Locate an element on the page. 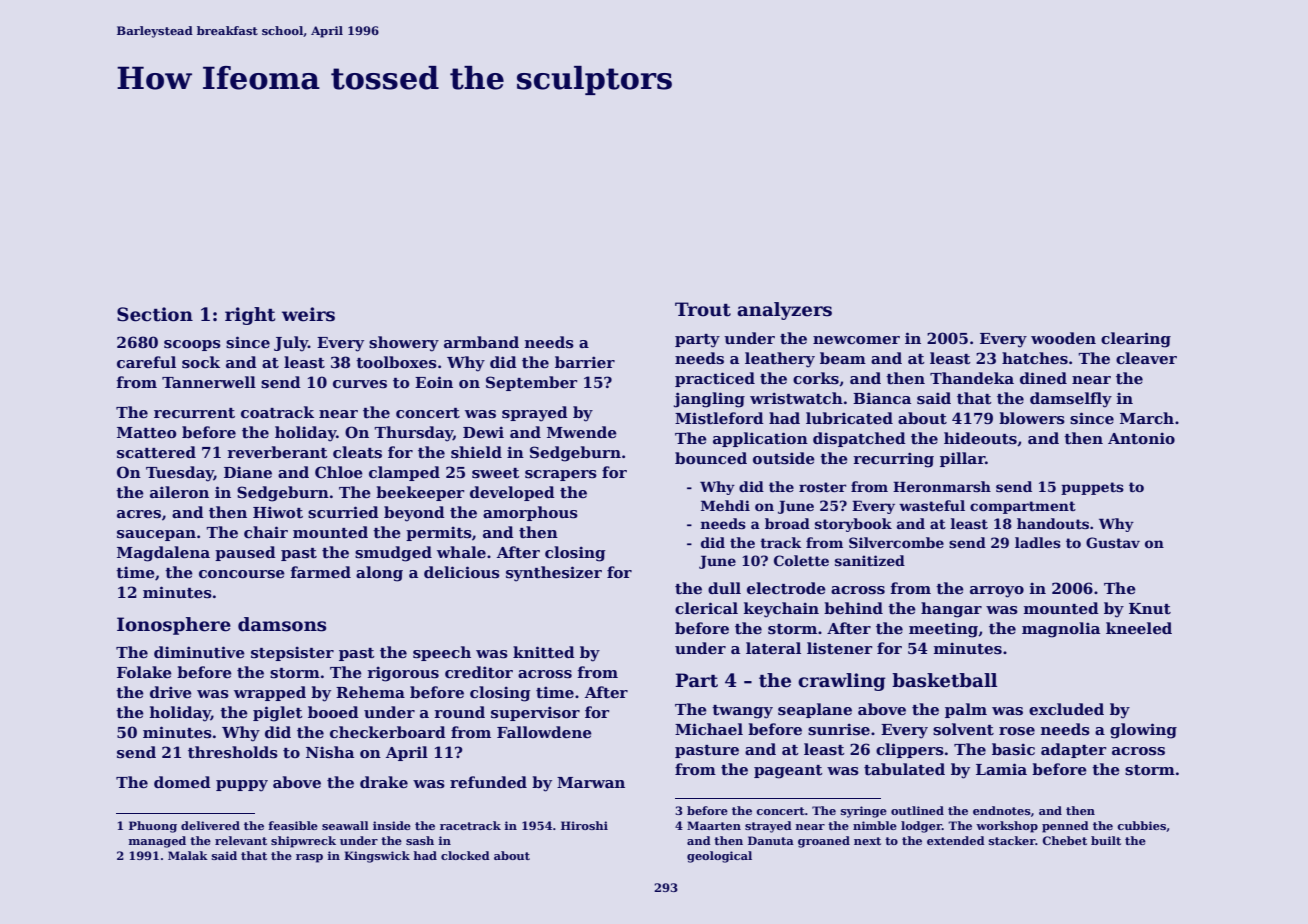 Image resolution: width=1308 pixels, height=924 pixels. Chebet is located at coordinates (1064, 840).
